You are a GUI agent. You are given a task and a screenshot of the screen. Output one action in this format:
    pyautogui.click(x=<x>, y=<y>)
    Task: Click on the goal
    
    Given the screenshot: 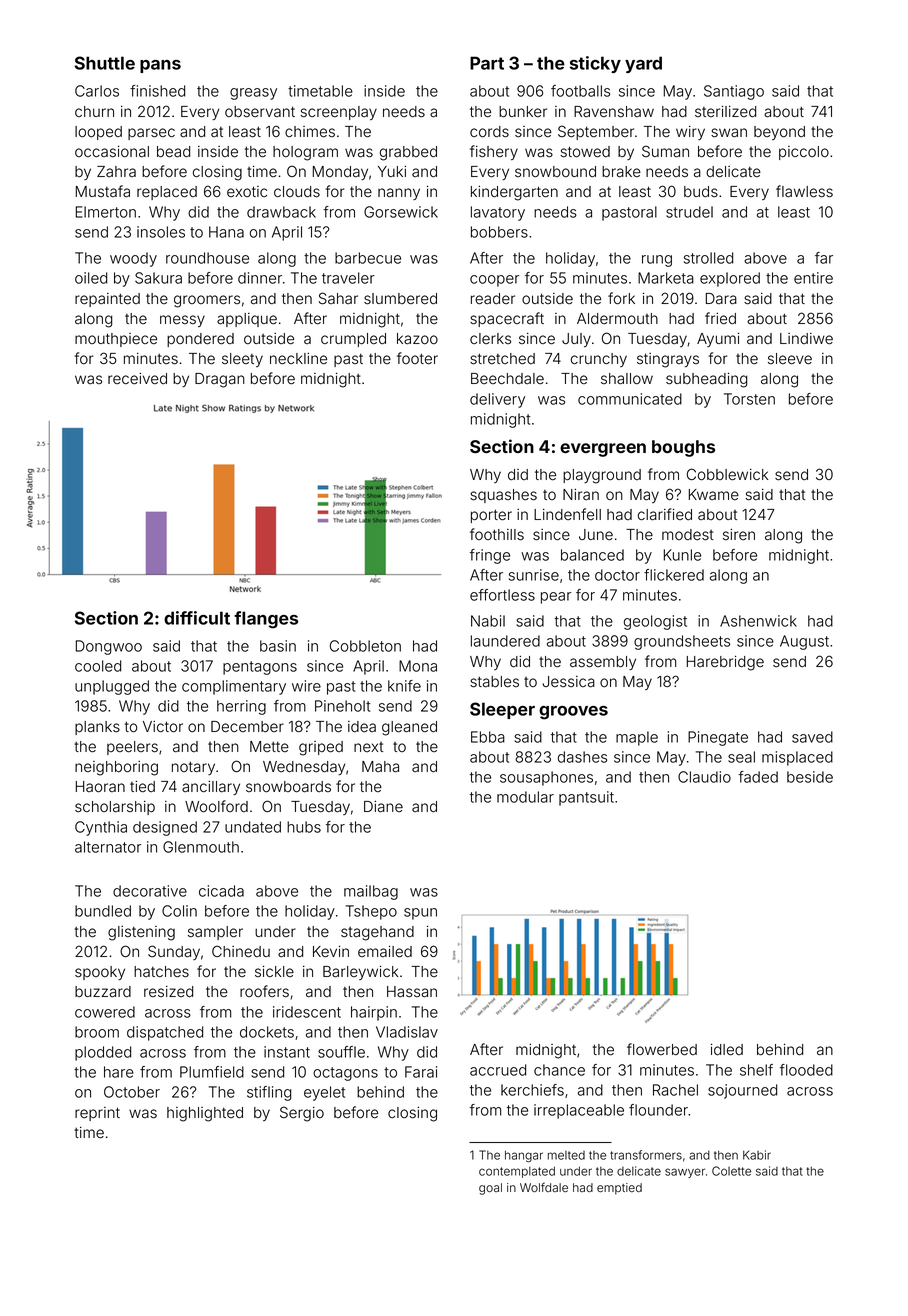 What is the action you would take?
    pyautogui.click(x=490, y=1189)
